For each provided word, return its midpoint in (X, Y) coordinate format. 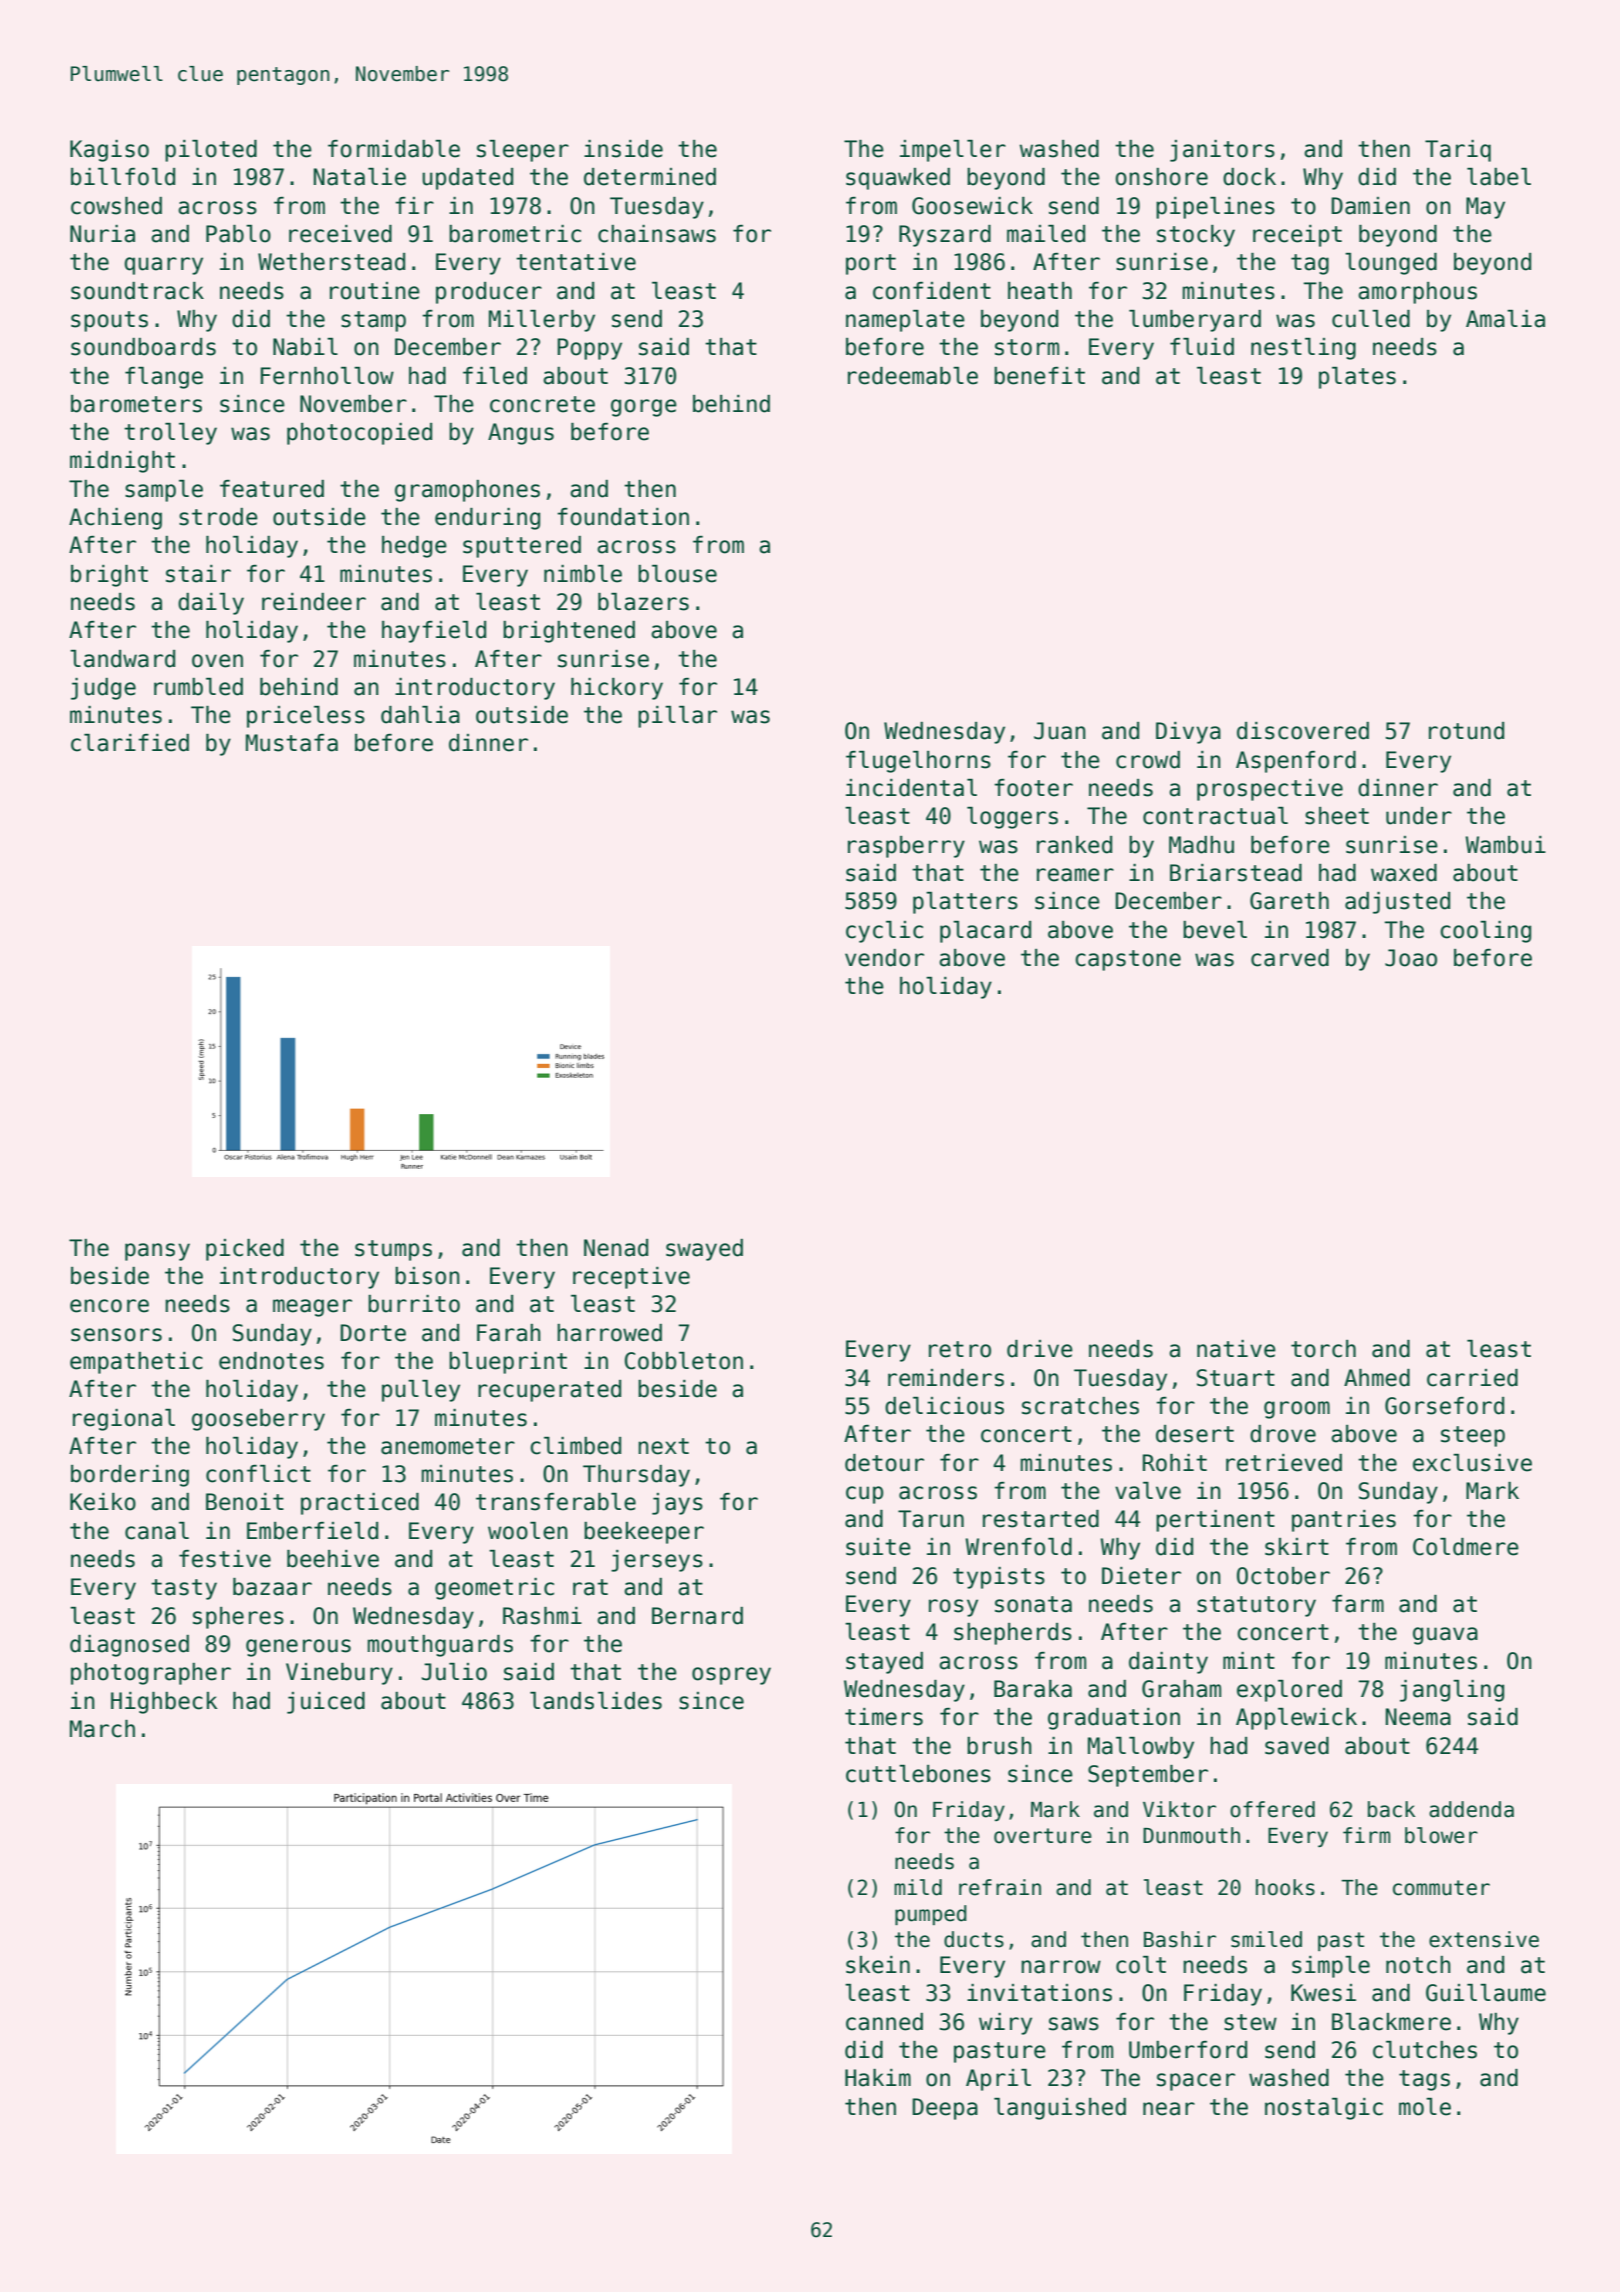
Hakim (878, 2078)
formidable (394, 149)
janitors (1222, 151)
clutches (1425, 2050)
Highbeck (164, 1703)
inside (623, 149)
